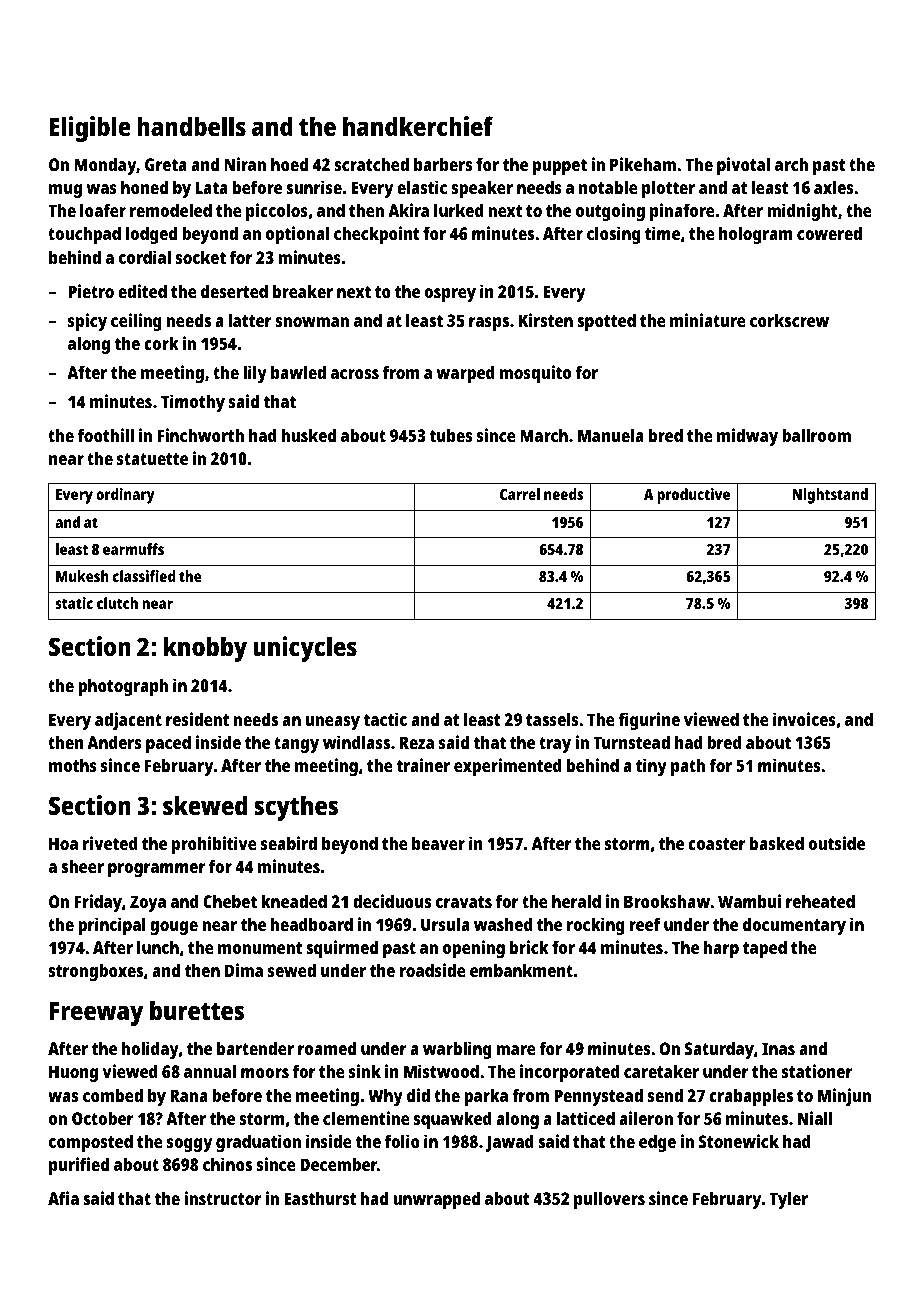  Describe the element at coordinates (451, 435) in the document. I see `tubes` at that location.
